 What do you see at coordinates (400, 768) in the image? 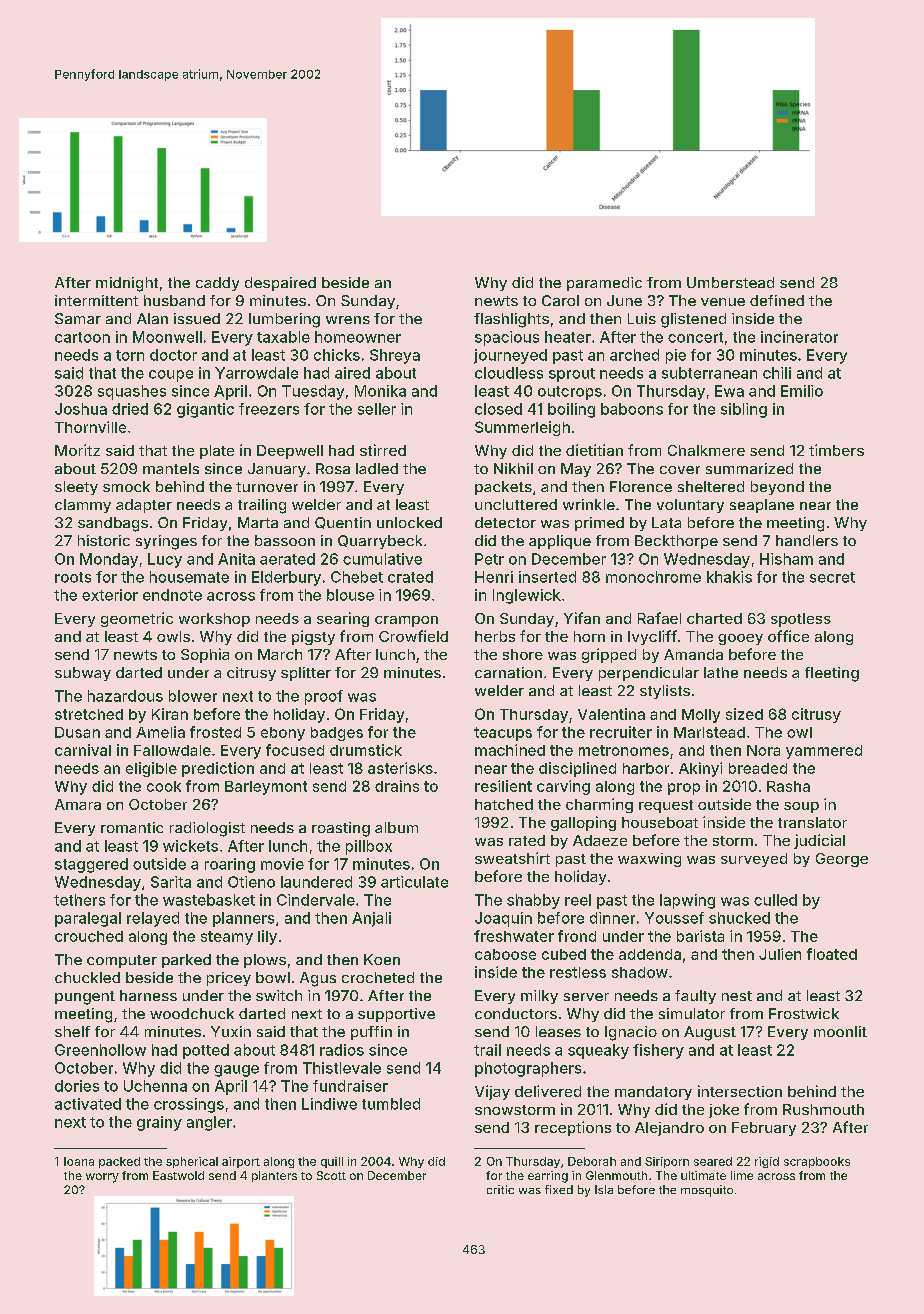
I see `asterisks` at bounding box center [400, 768].
